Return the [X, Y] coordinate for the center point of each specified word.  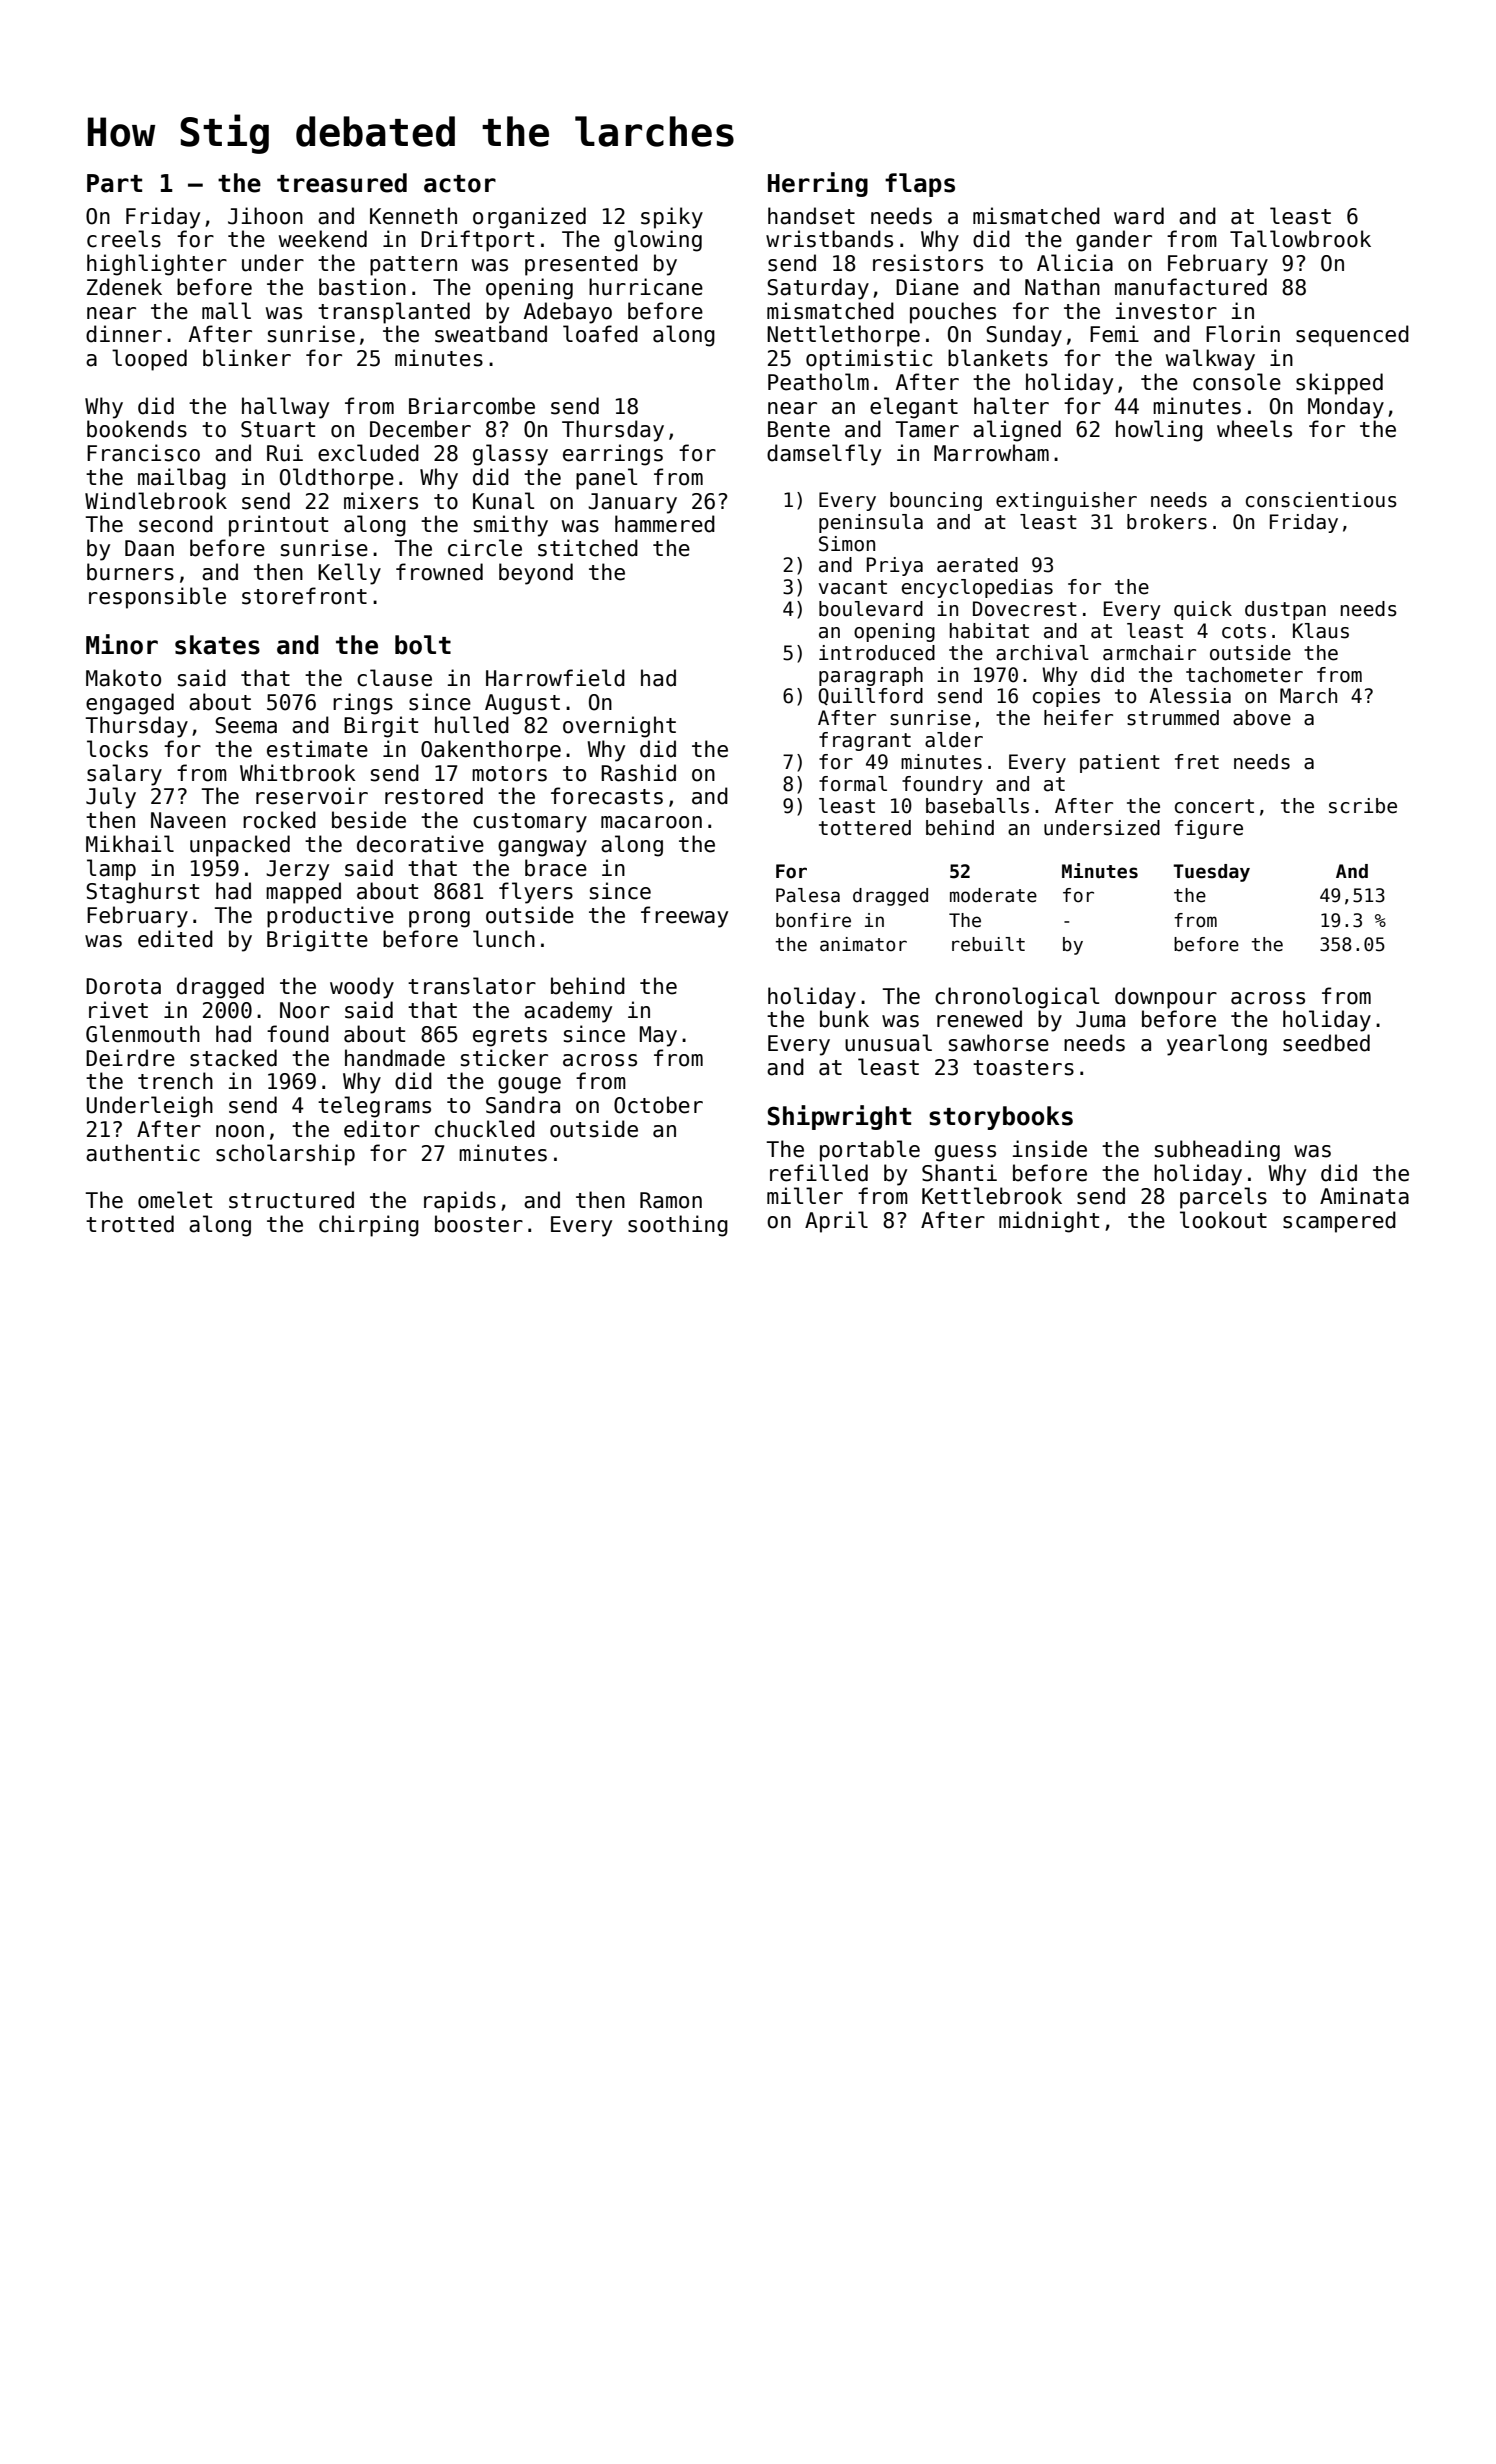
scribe [1363, 806]
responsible [157, 598]
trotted [130, 1224]
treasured [342, 183]
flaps [920, 185]
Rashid [638, 773]
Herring [818, 184]
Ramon [671, 1200]
